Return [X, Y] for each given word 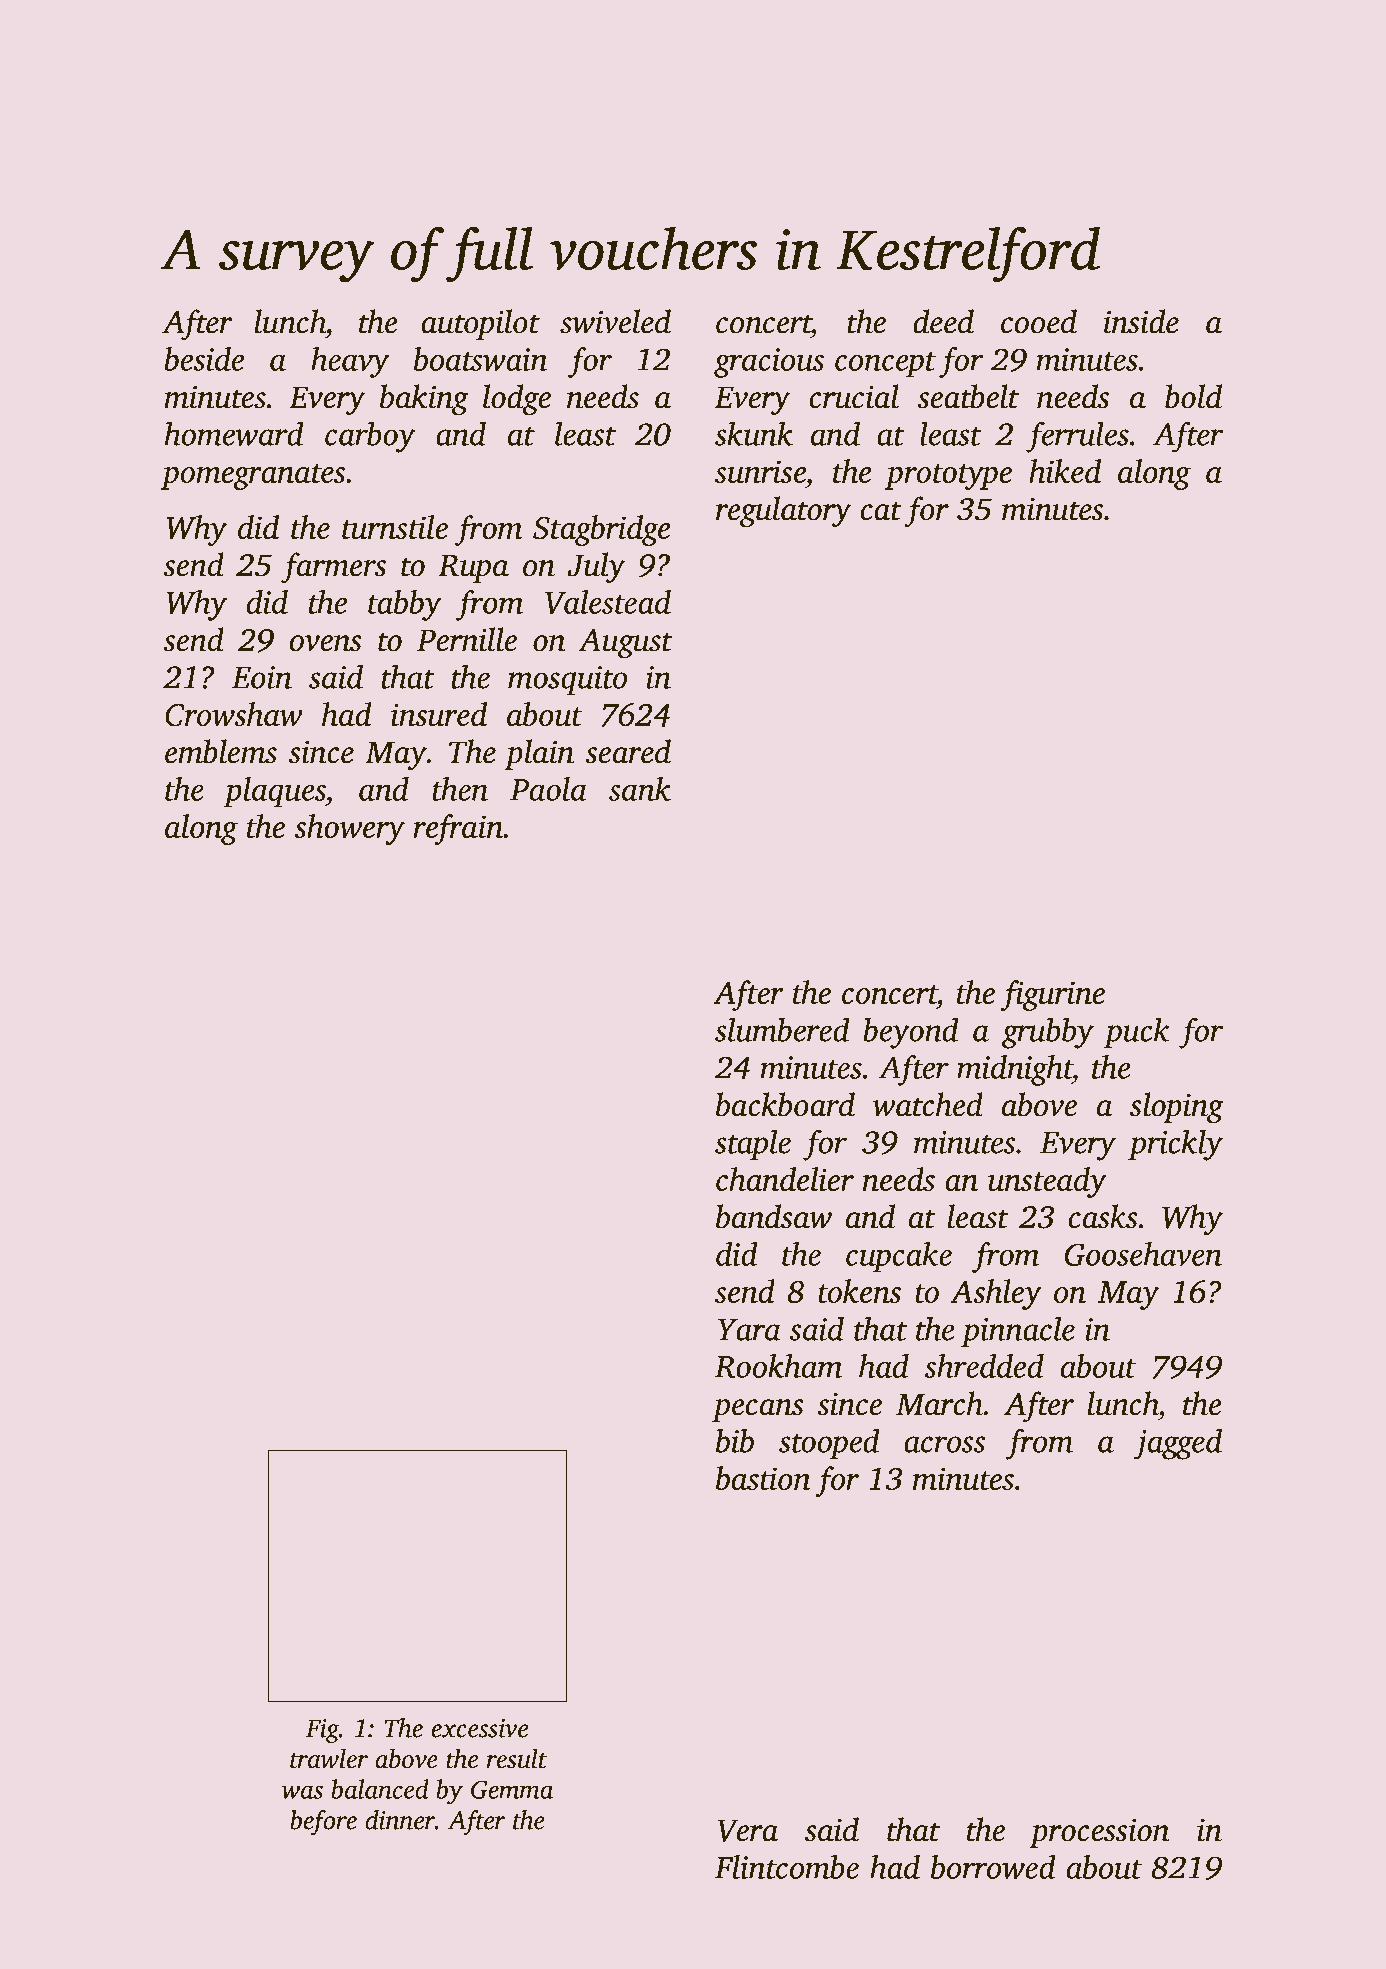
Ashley [996, 1294]
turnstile [395, 527]
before [323, 1822]
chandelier [785, 1179]
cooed [1039, 321]
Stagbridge [602, 530]
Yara [749, 1330]
